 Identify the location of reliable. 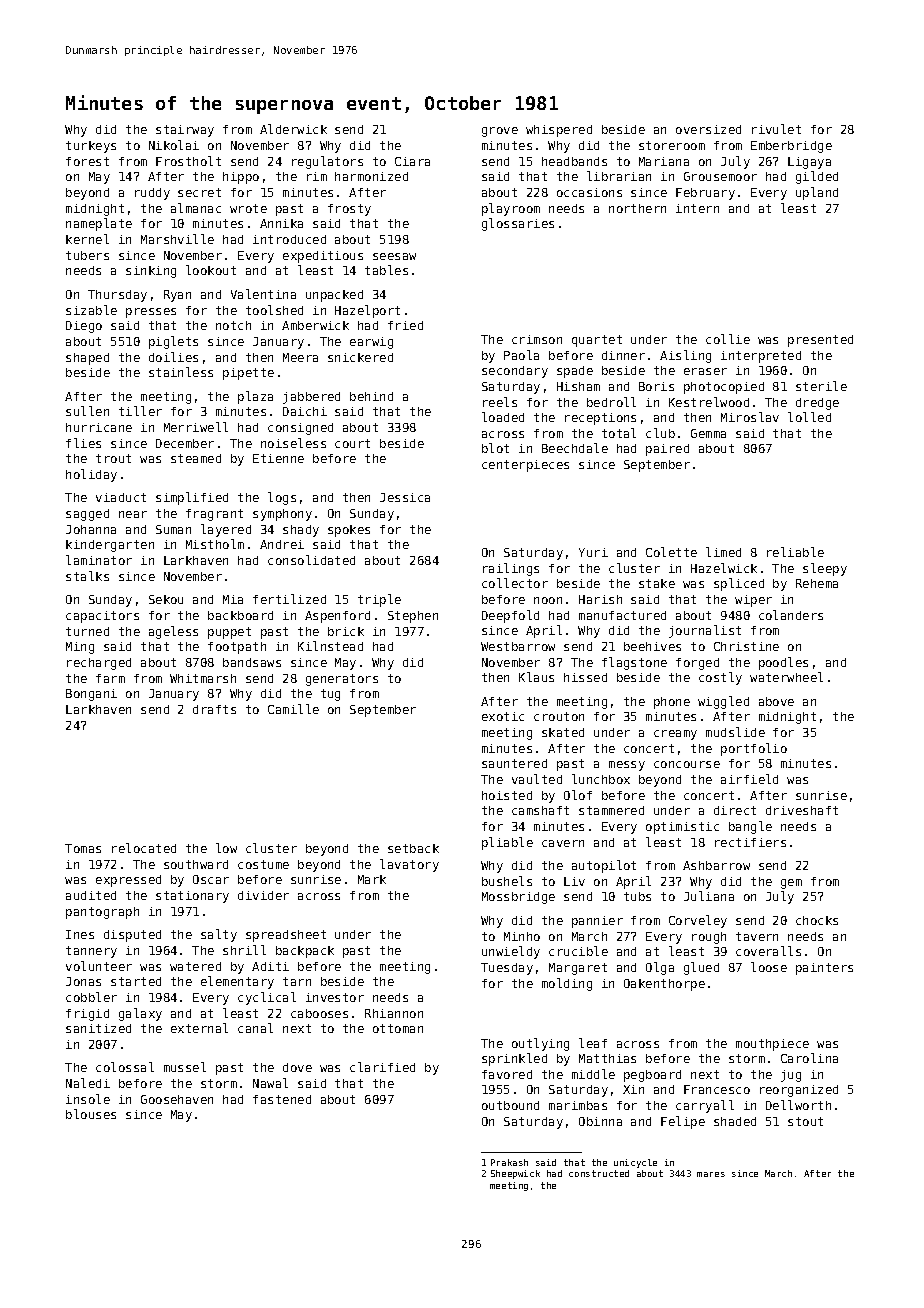
(795, 552).
